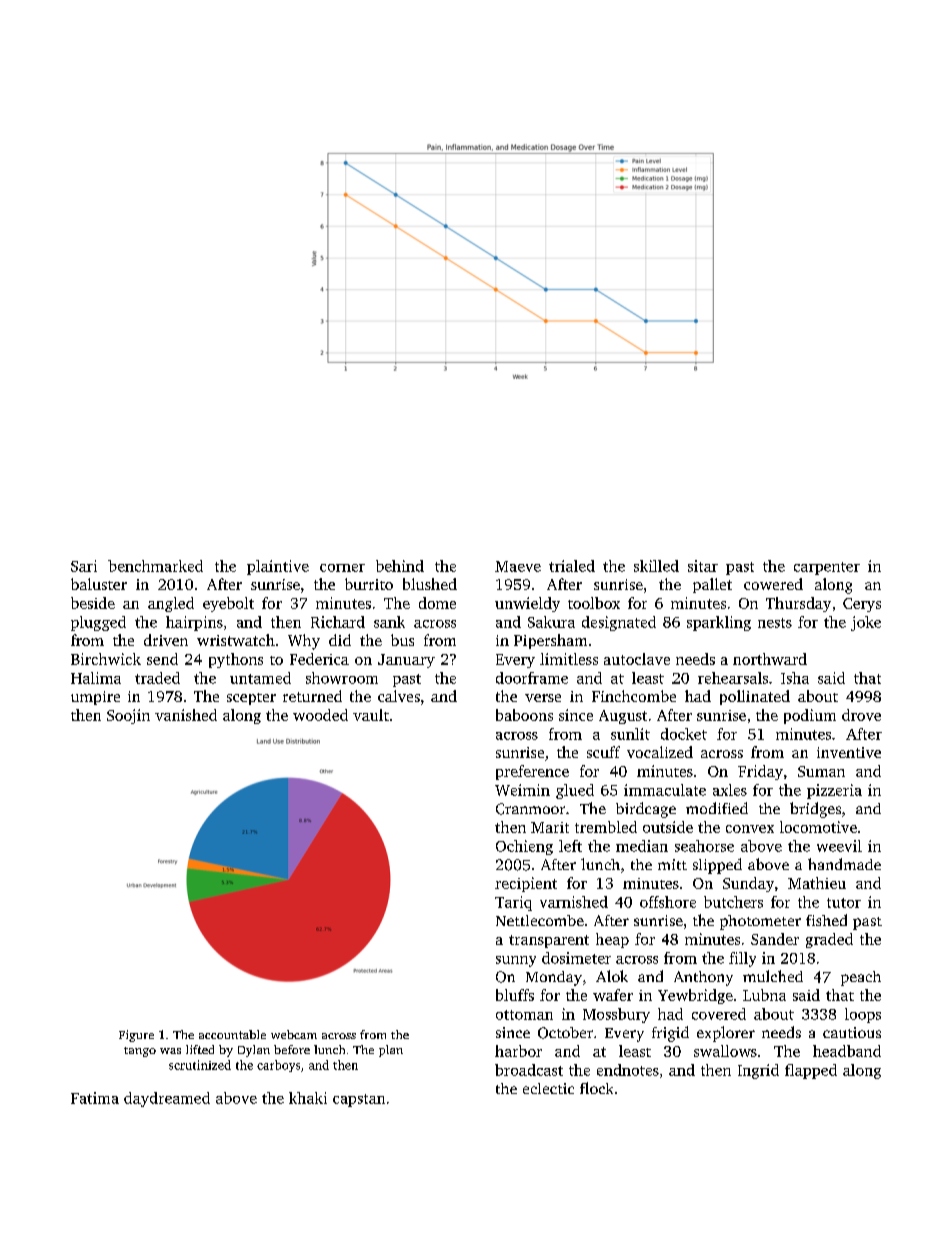 The height and width of the screenshot is (1233, 952). What do you see at coordinates (863, 1015) in the screenshot?
I see `loops` at bounding box center [863, 1015].
